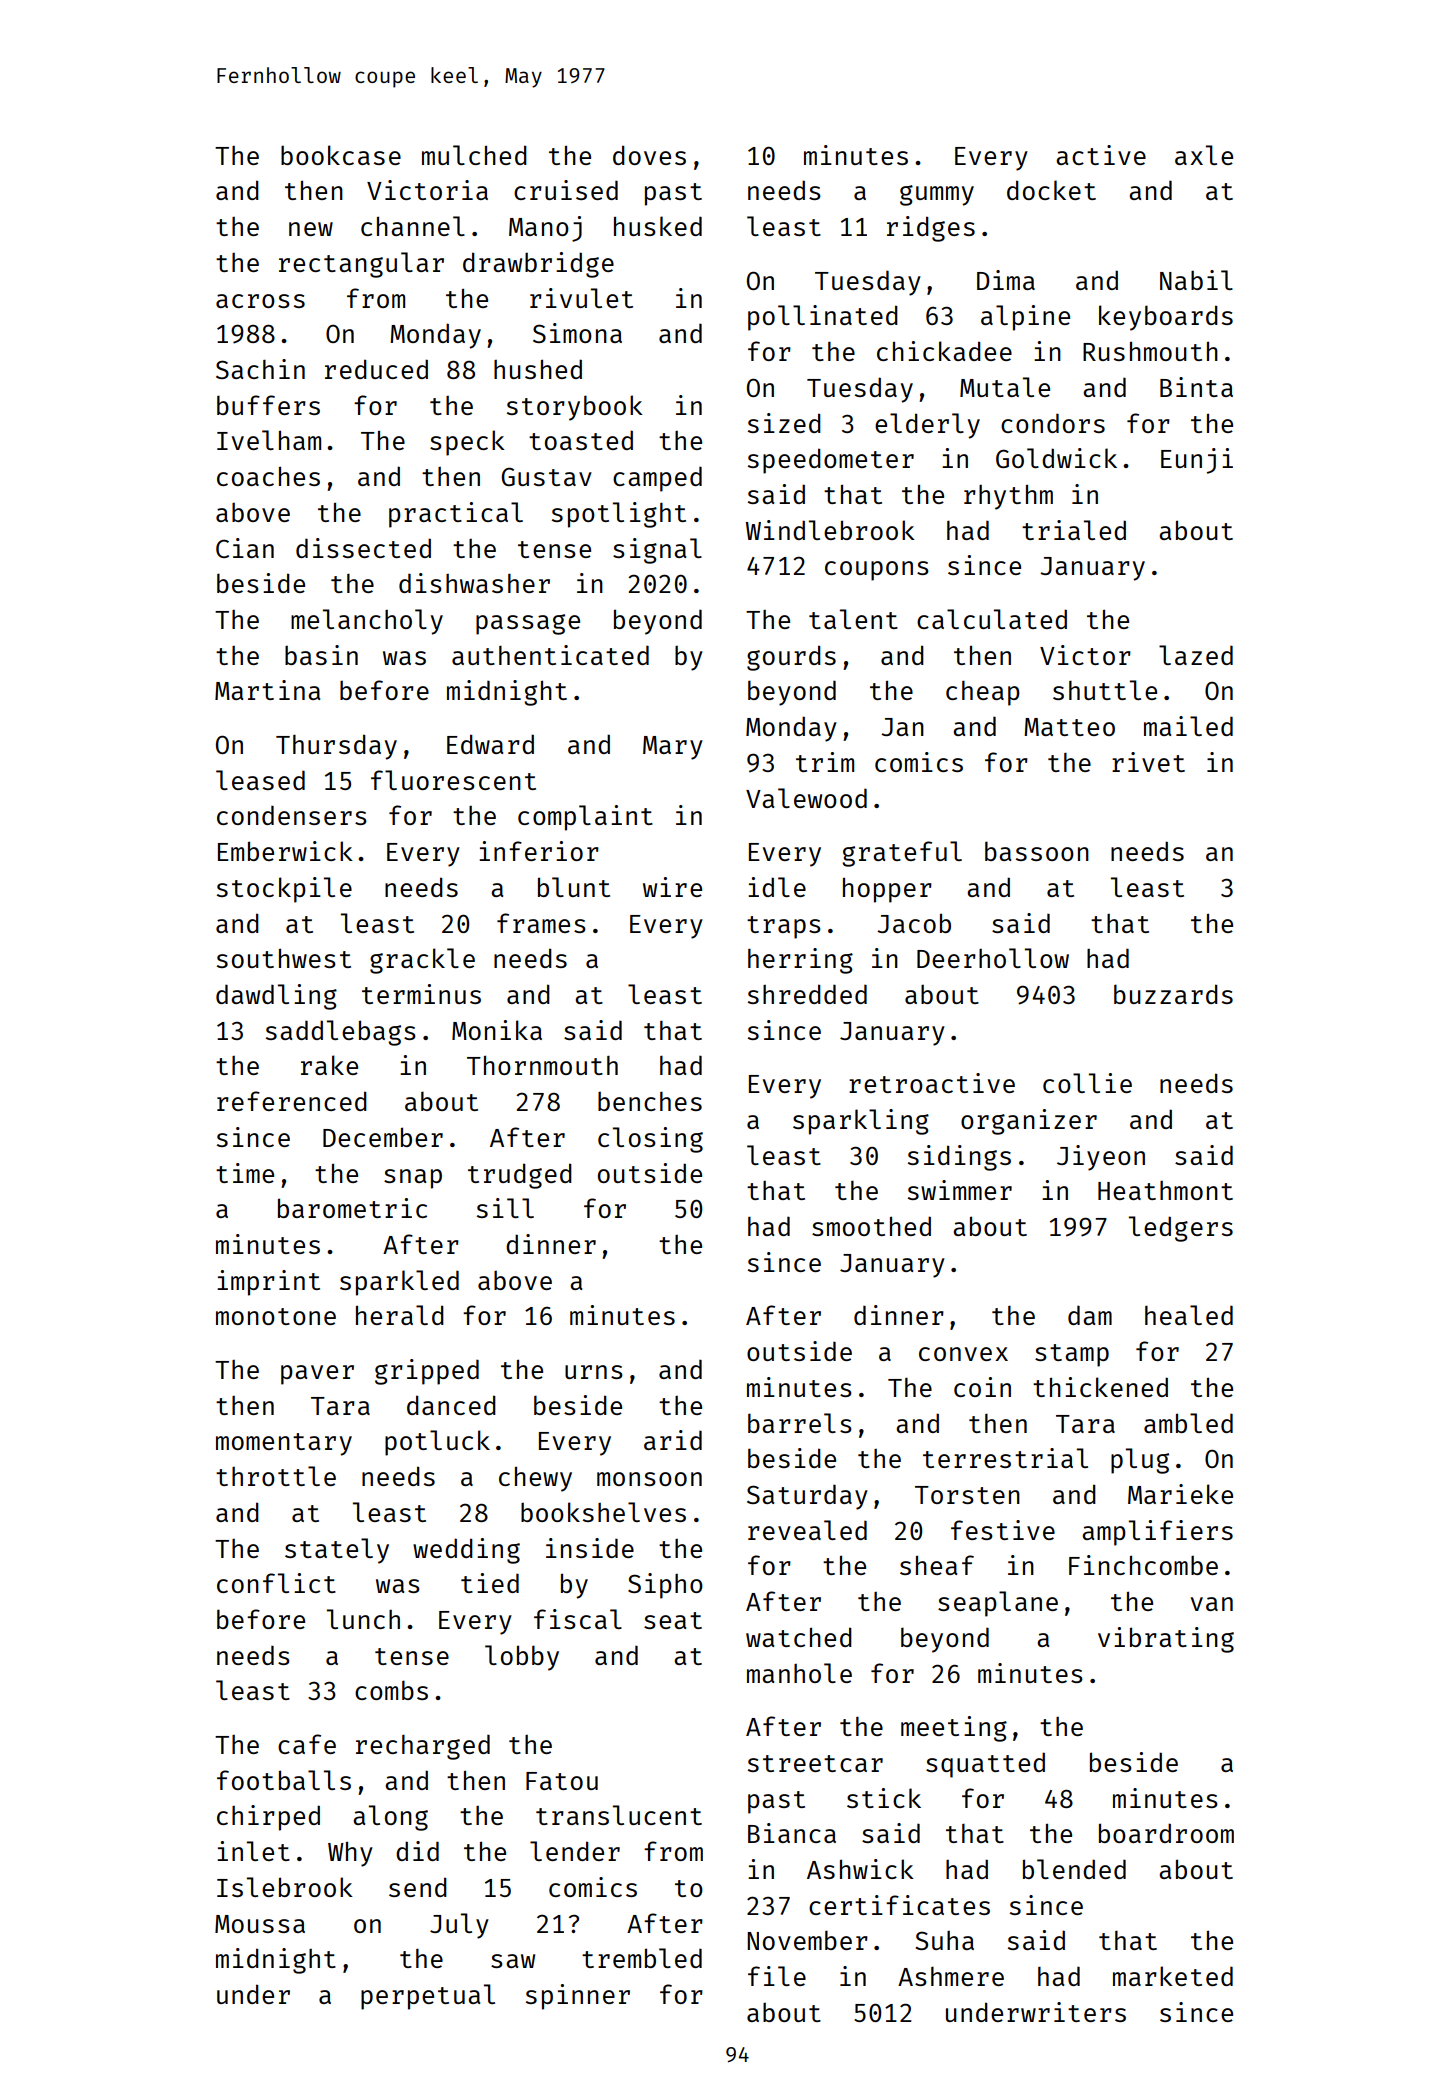 The height and width of the screenshot is (2100, 1450). What do you see at coordinates (522, 1658) in the screenshot?
I see `lobby` at bounding box center [522, 1658].
